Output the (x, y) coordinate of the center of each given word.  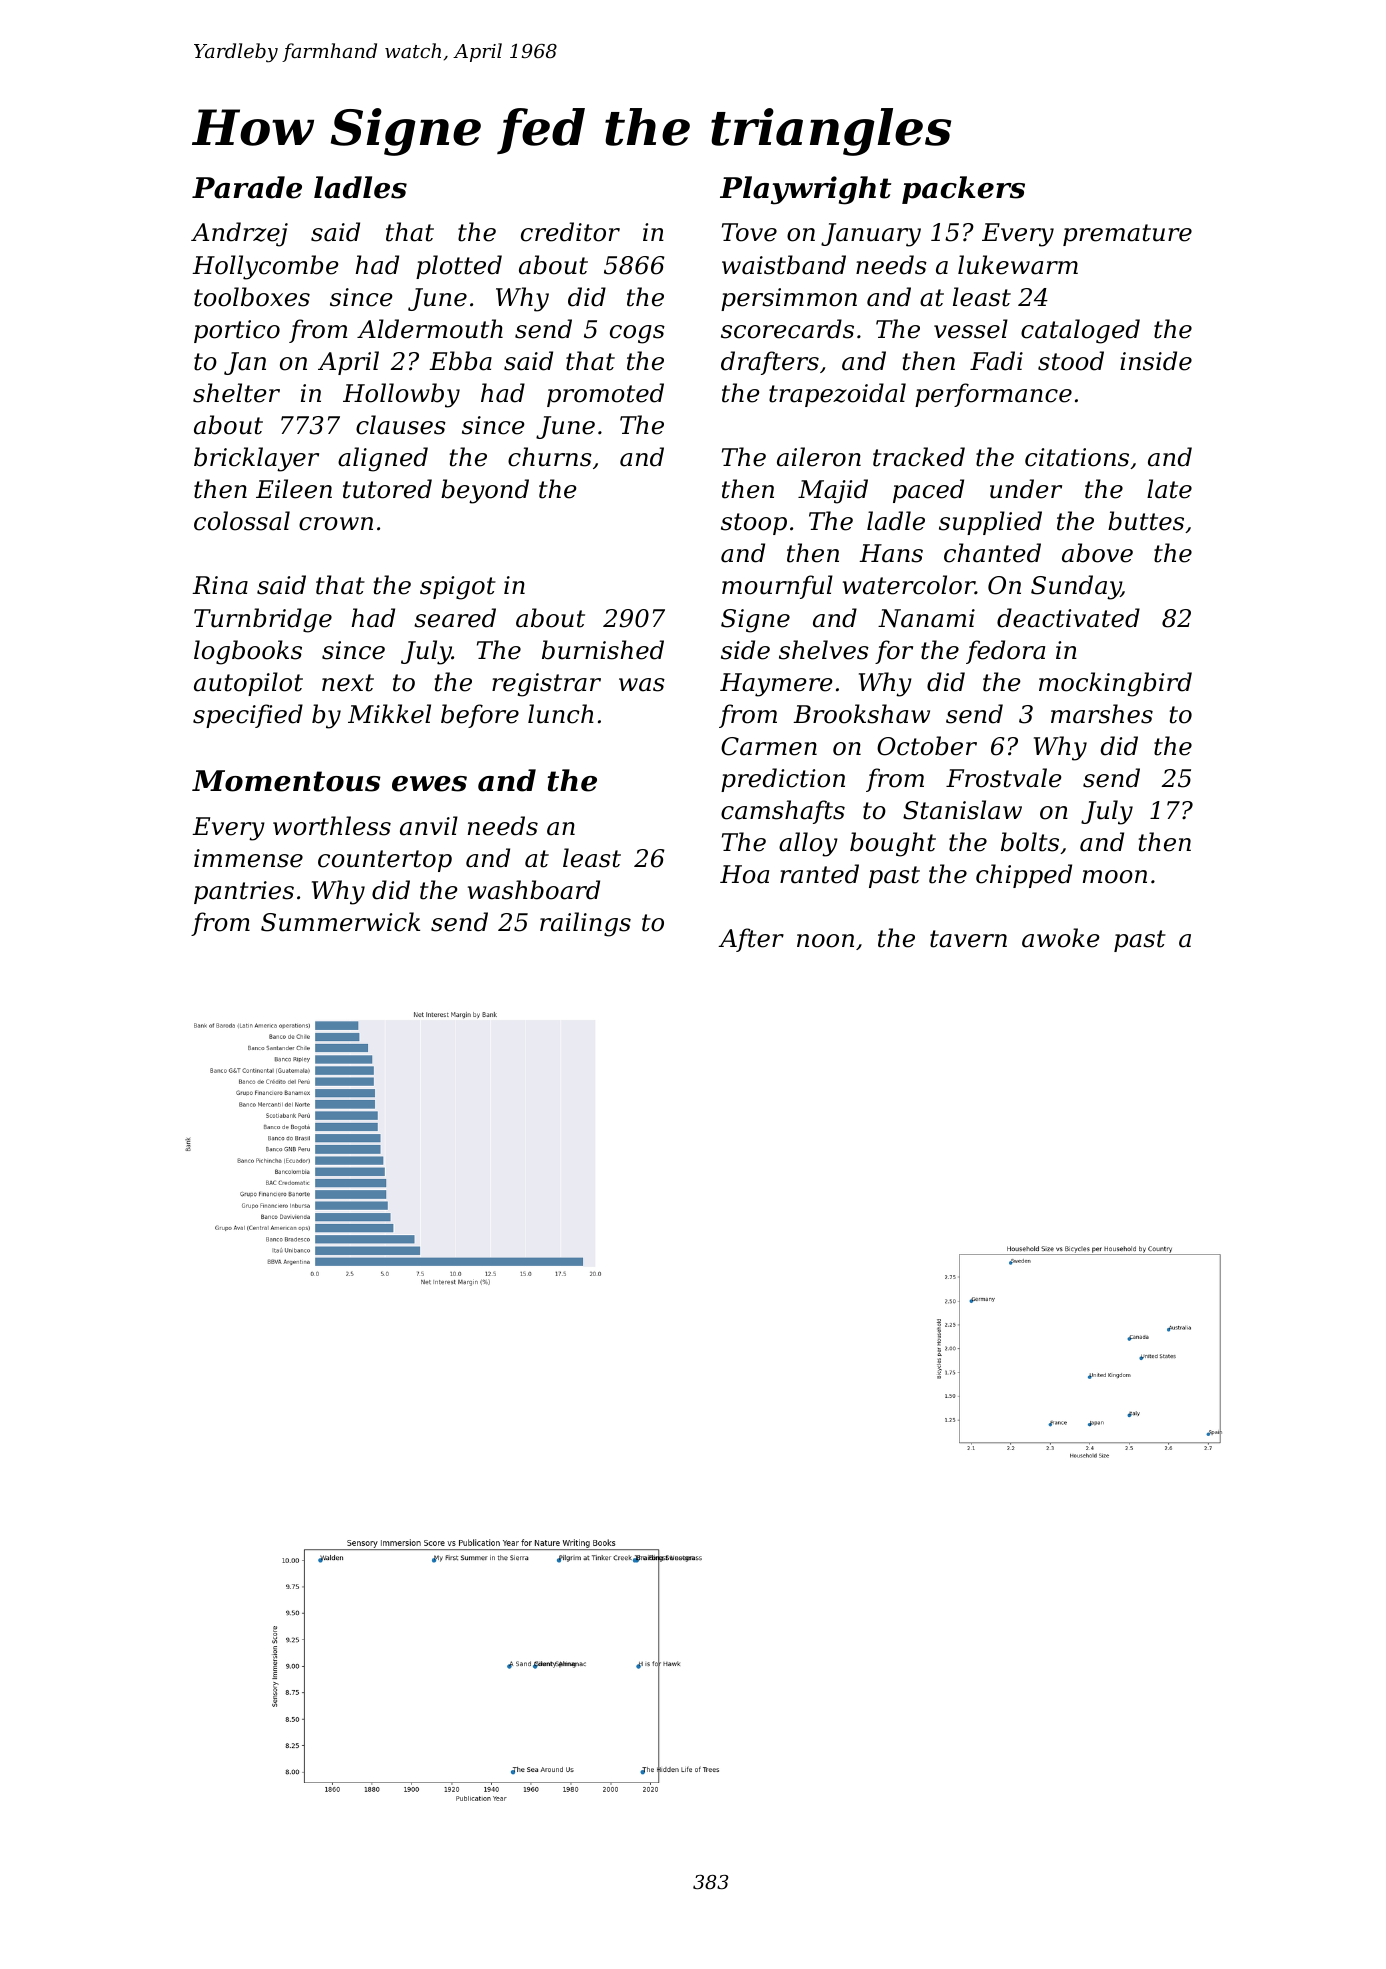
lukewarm (1018, 265)
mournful (777, 587)
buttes (1146, 521)
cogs (637, 334)
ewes (429, 784)
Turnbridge (263, 620)
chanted (992, 553)
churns (550, 457)
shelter (236, 393)
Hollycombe (265, 267)
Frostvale (1004, 778)
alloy (808, 844)
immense (248, 858)
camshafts (783, 812)
